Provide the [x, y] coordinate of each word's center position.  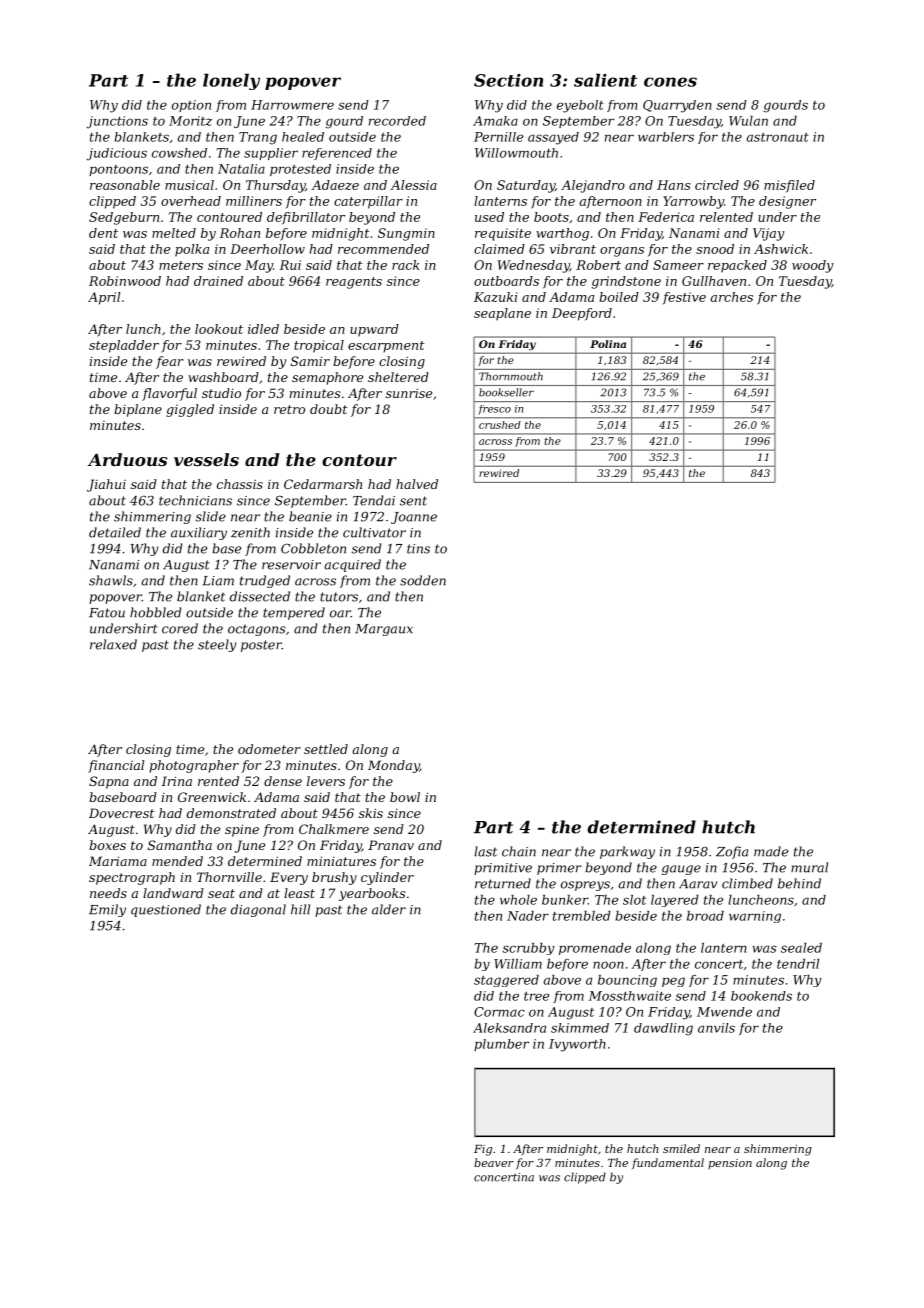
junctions [117, 122]
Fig [483, 1150]
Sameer [678, 265]
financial [116, 766]
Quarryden [677, 106]
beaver [494, 1162]
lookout [219, 329]
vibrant [573, 249]
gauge [681, 870]
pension [730, 1164]
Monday [393, 766]
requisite [503, 234]
